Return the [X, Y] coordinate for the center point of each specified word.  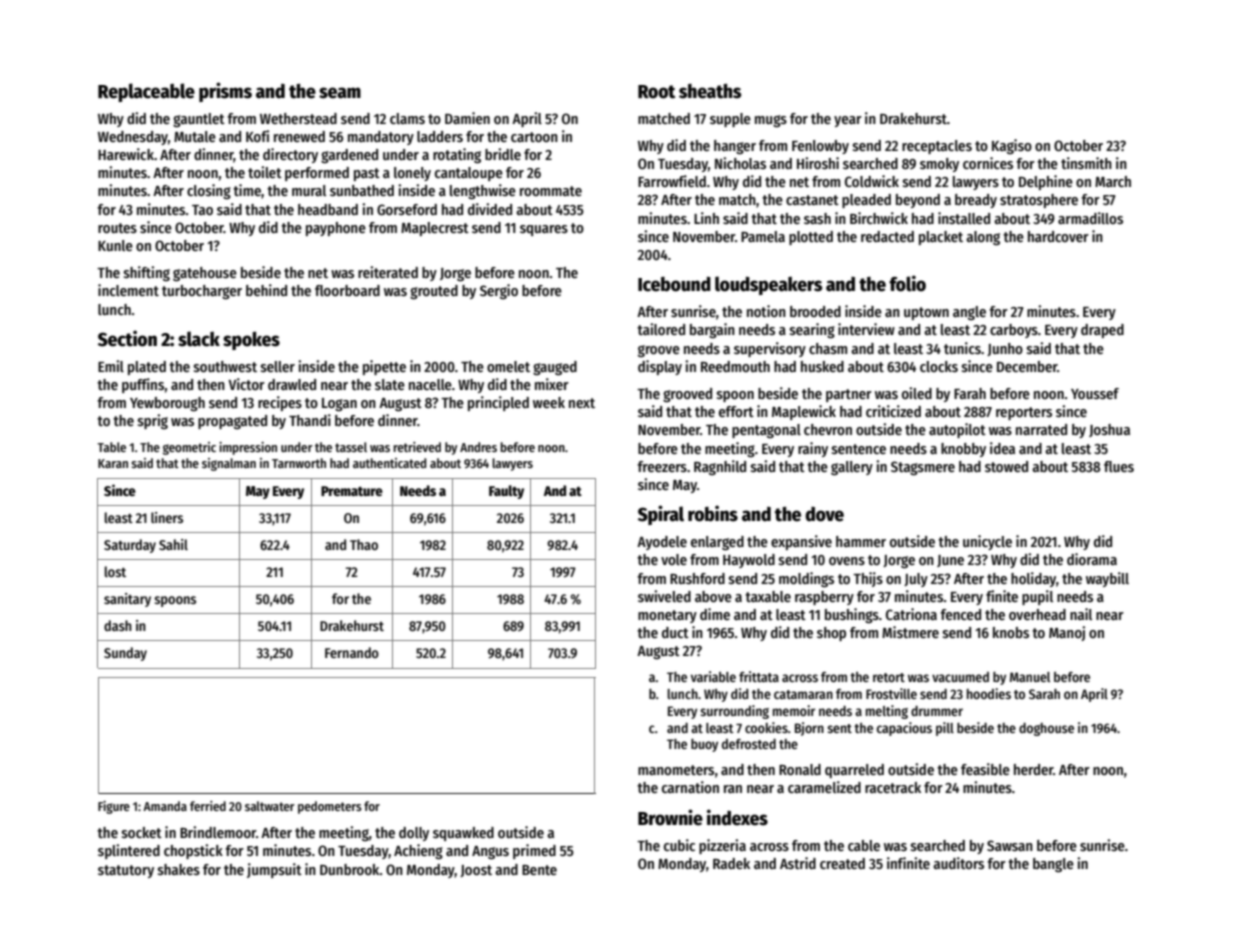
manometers [676, 770]
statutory [126, 871]
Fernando [352, 652]
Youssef [1095, 393]
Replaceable [146, 92]
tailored [661, 329]
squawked [463, 834]
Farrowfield [672, 181]
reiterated [388, 272]
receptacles [937, 147]
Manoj [1067, 633]
